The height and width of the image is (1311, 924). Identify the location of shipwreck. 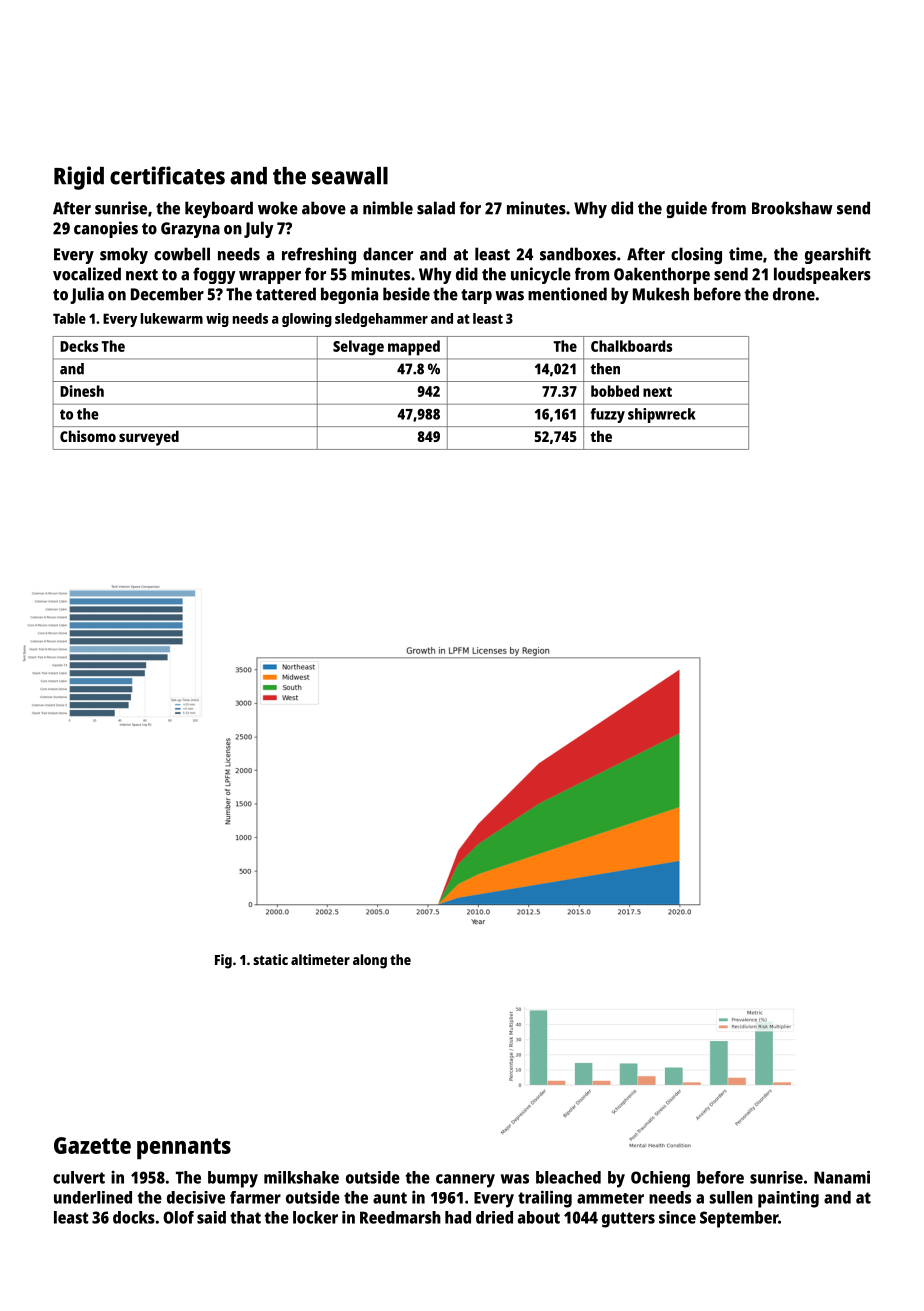
(662, 415).
